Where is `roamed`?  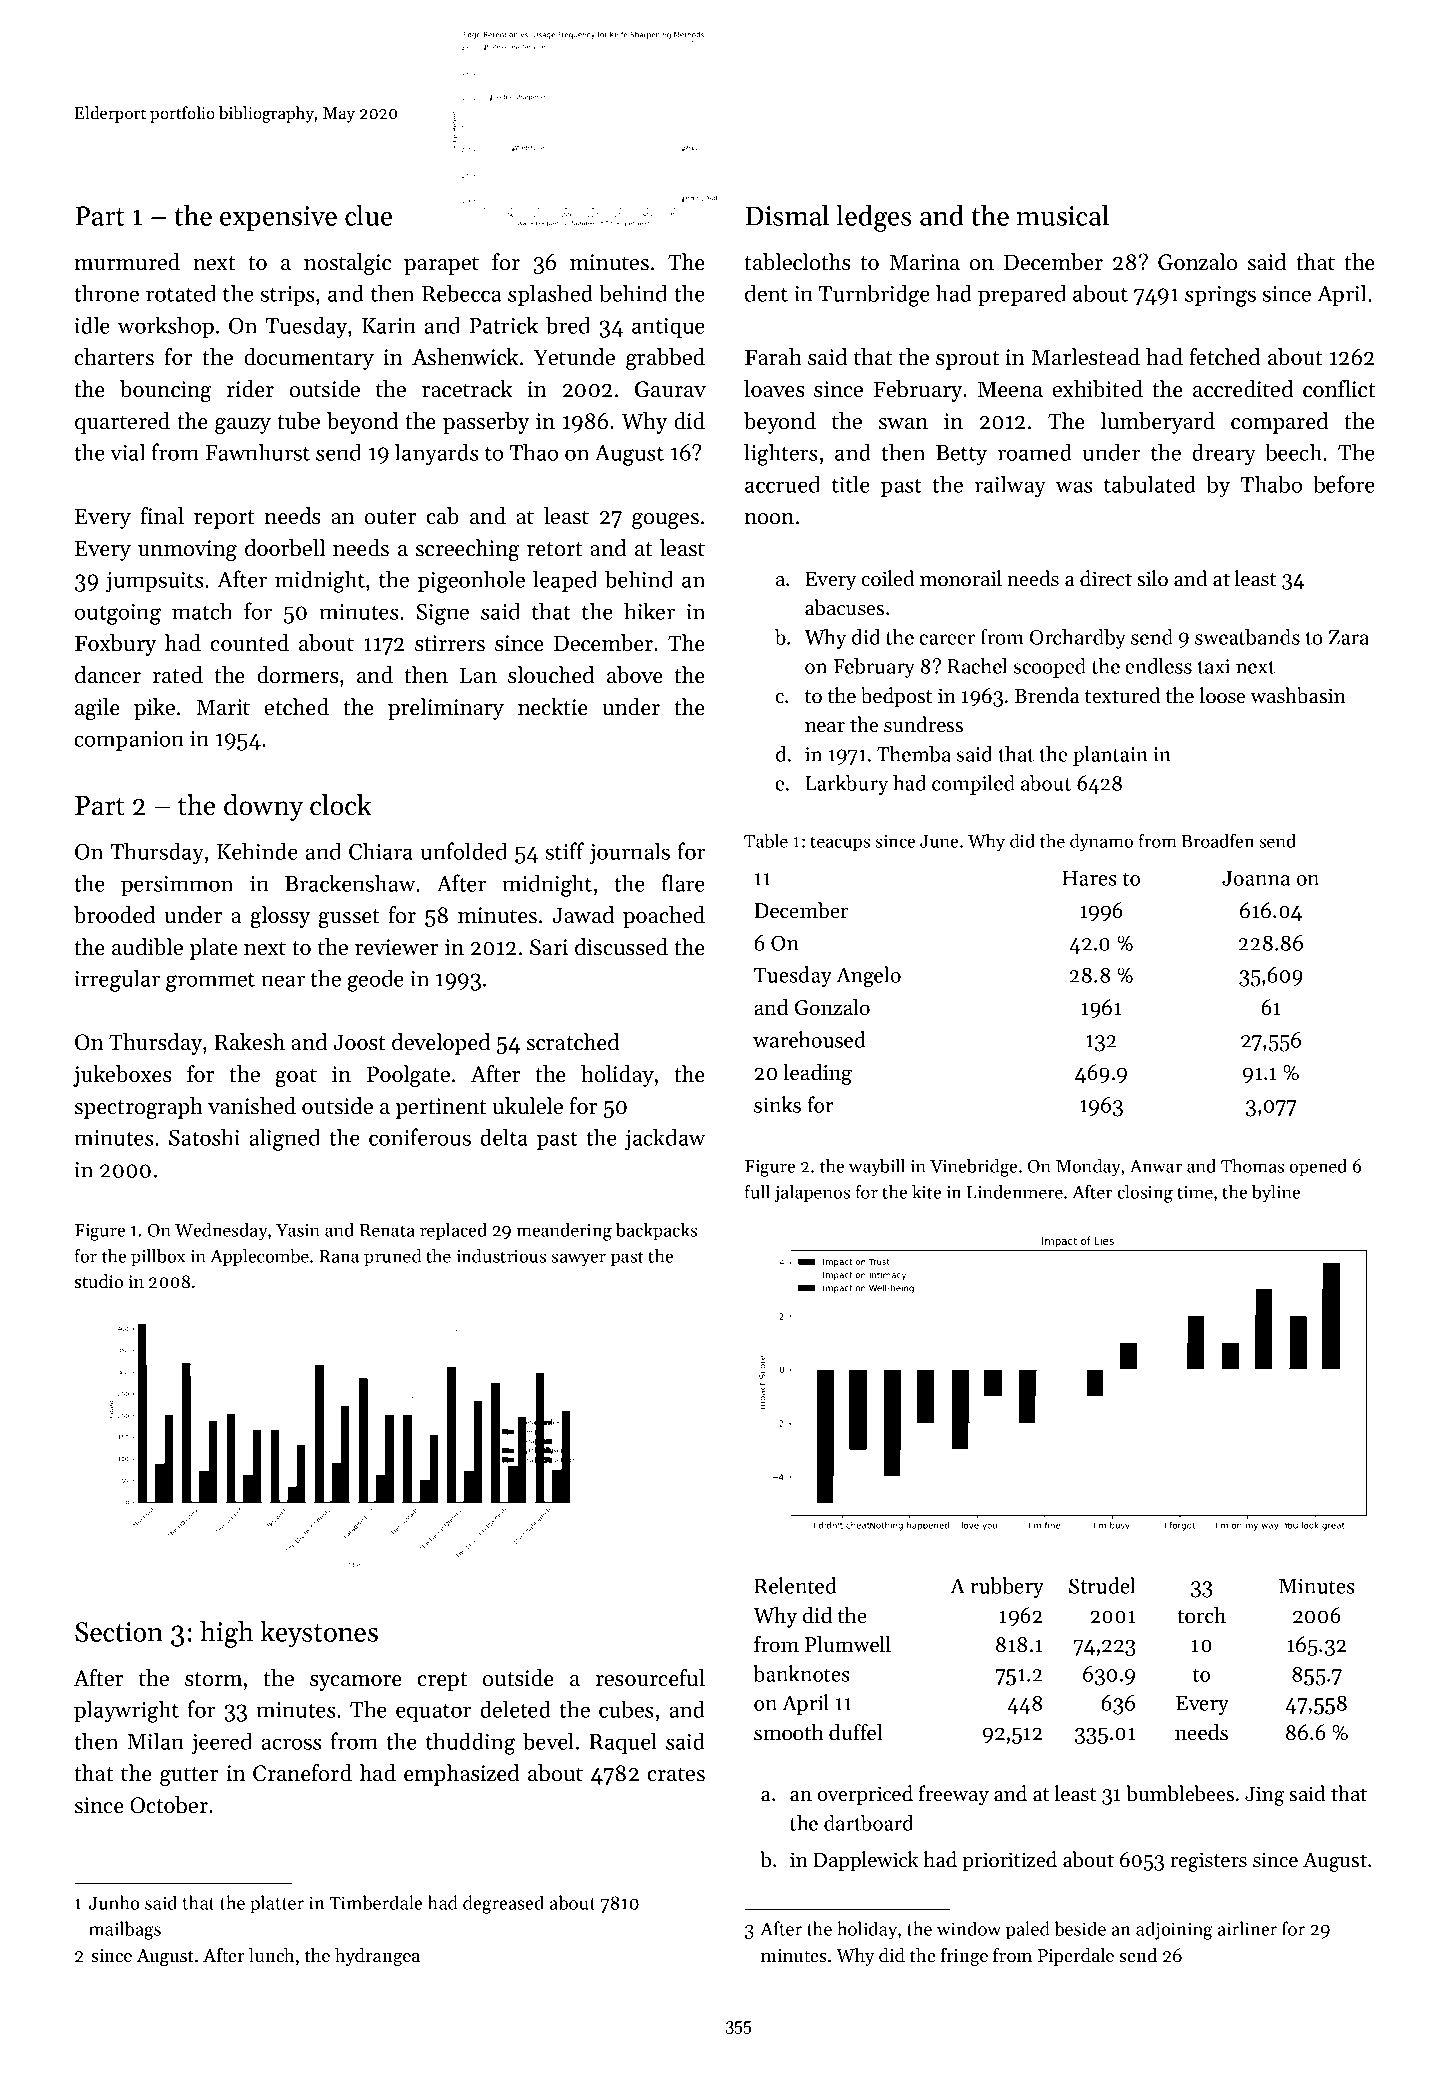
roamed is located at coordinates (1035, 452).
